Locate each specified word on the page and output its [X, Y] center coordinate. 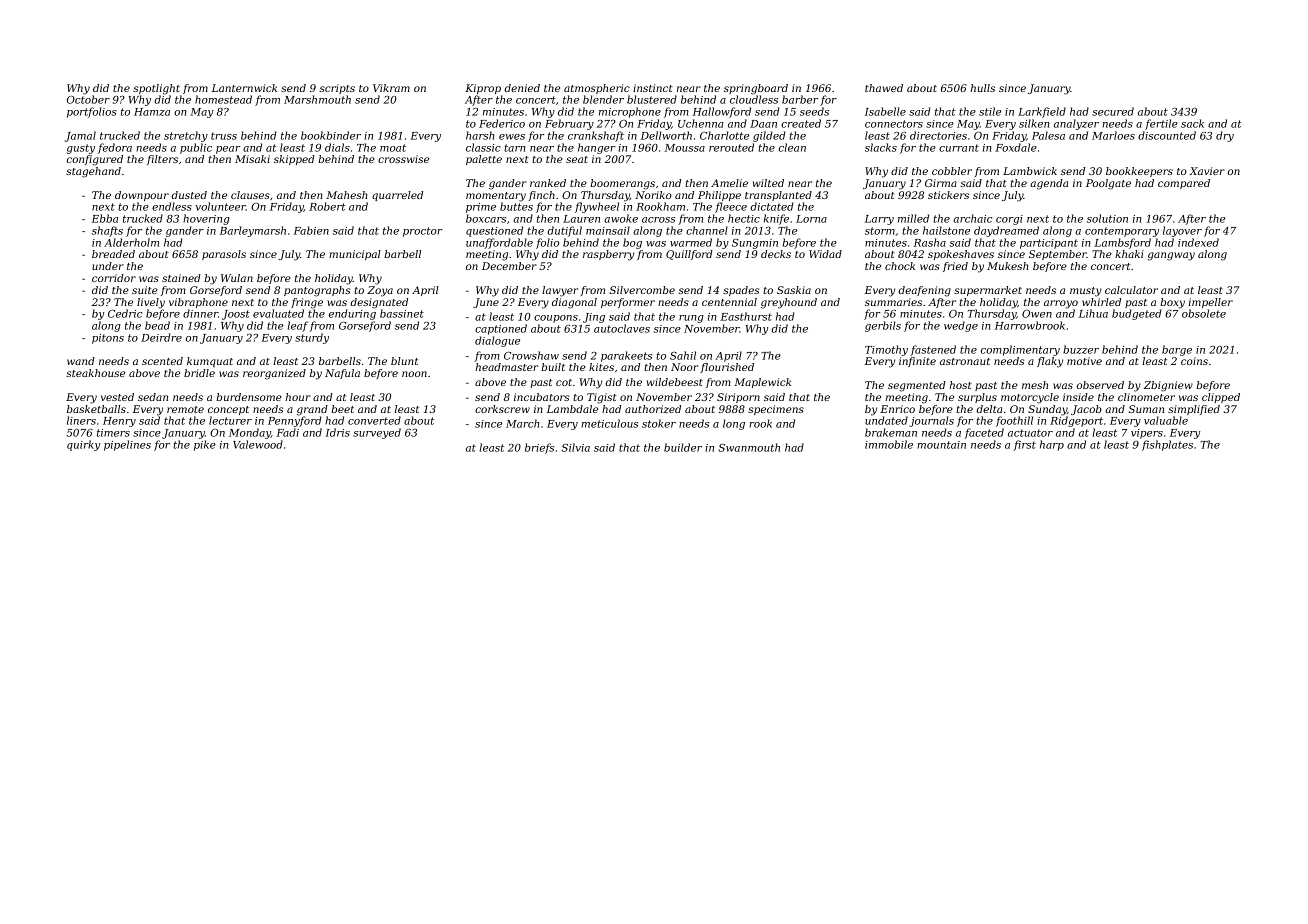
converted [374, 420]
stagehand [93, 172]
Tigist [602, 398]
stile [990, 111]
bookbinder [331, 135]
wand [81, 361]
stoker [659, 423]
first [1025, 445]
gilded [769, 136]
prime [481, 208]
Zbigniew [1168, 386]
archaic [972, 218]
